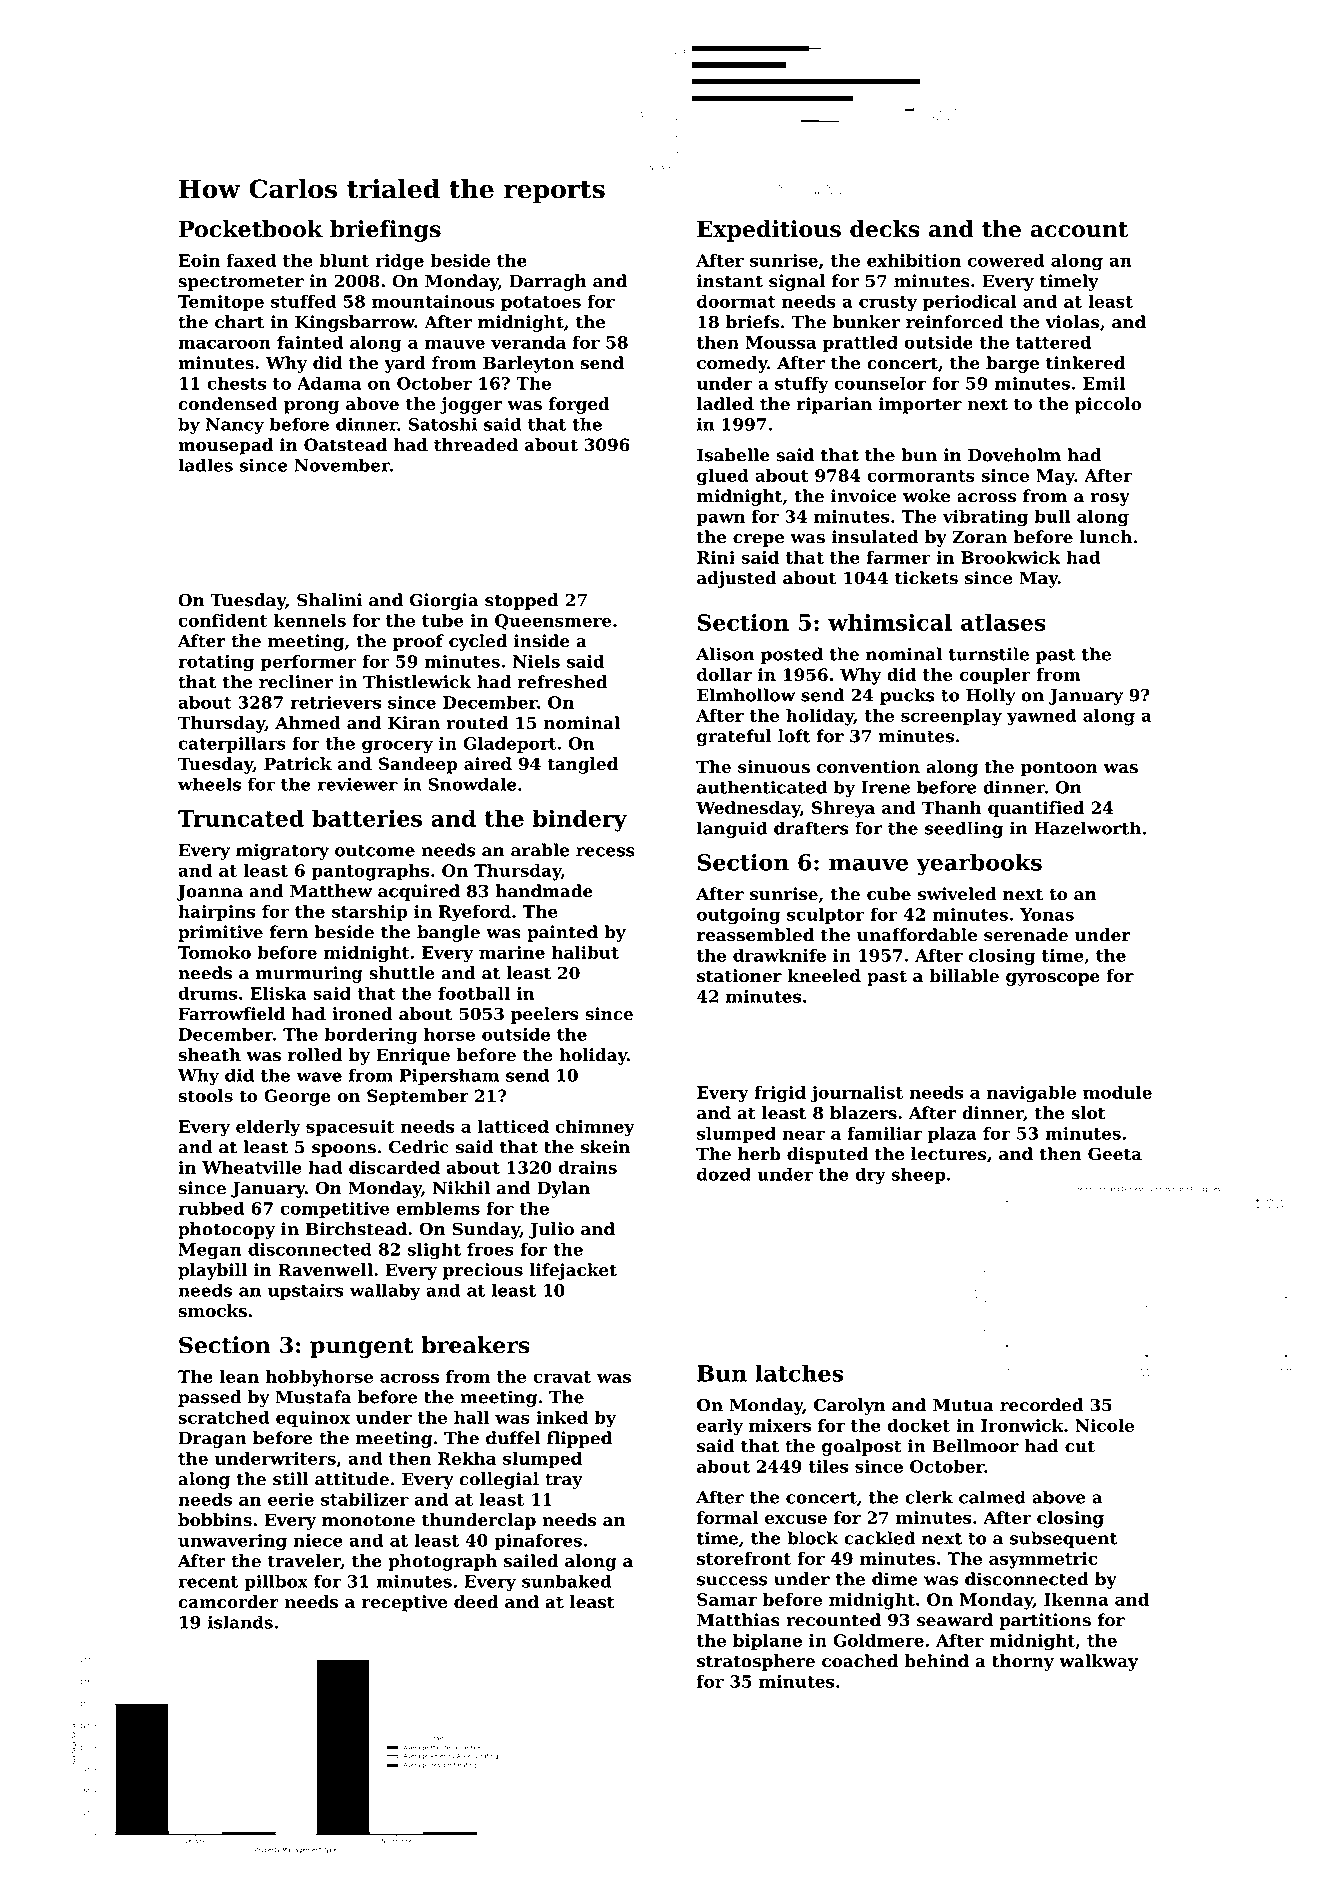 Image resolution: width=1332 pixels, height=1884 pixels. Describe the element at coordinates (545, 1015) in the document. I see `peelers` at that location.
